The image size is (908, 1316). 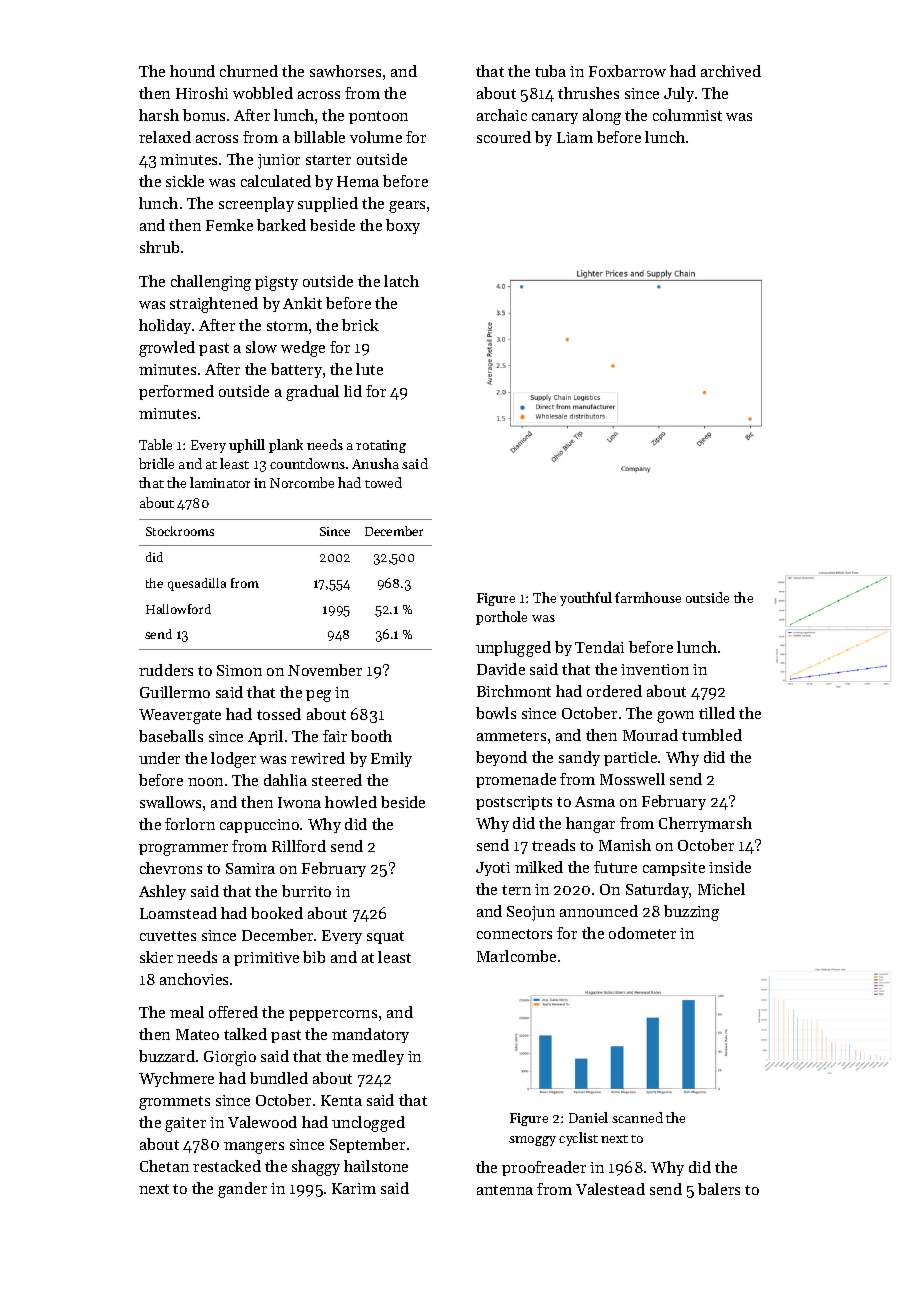 I want to click on Femke, so click(x=229, y=225).
